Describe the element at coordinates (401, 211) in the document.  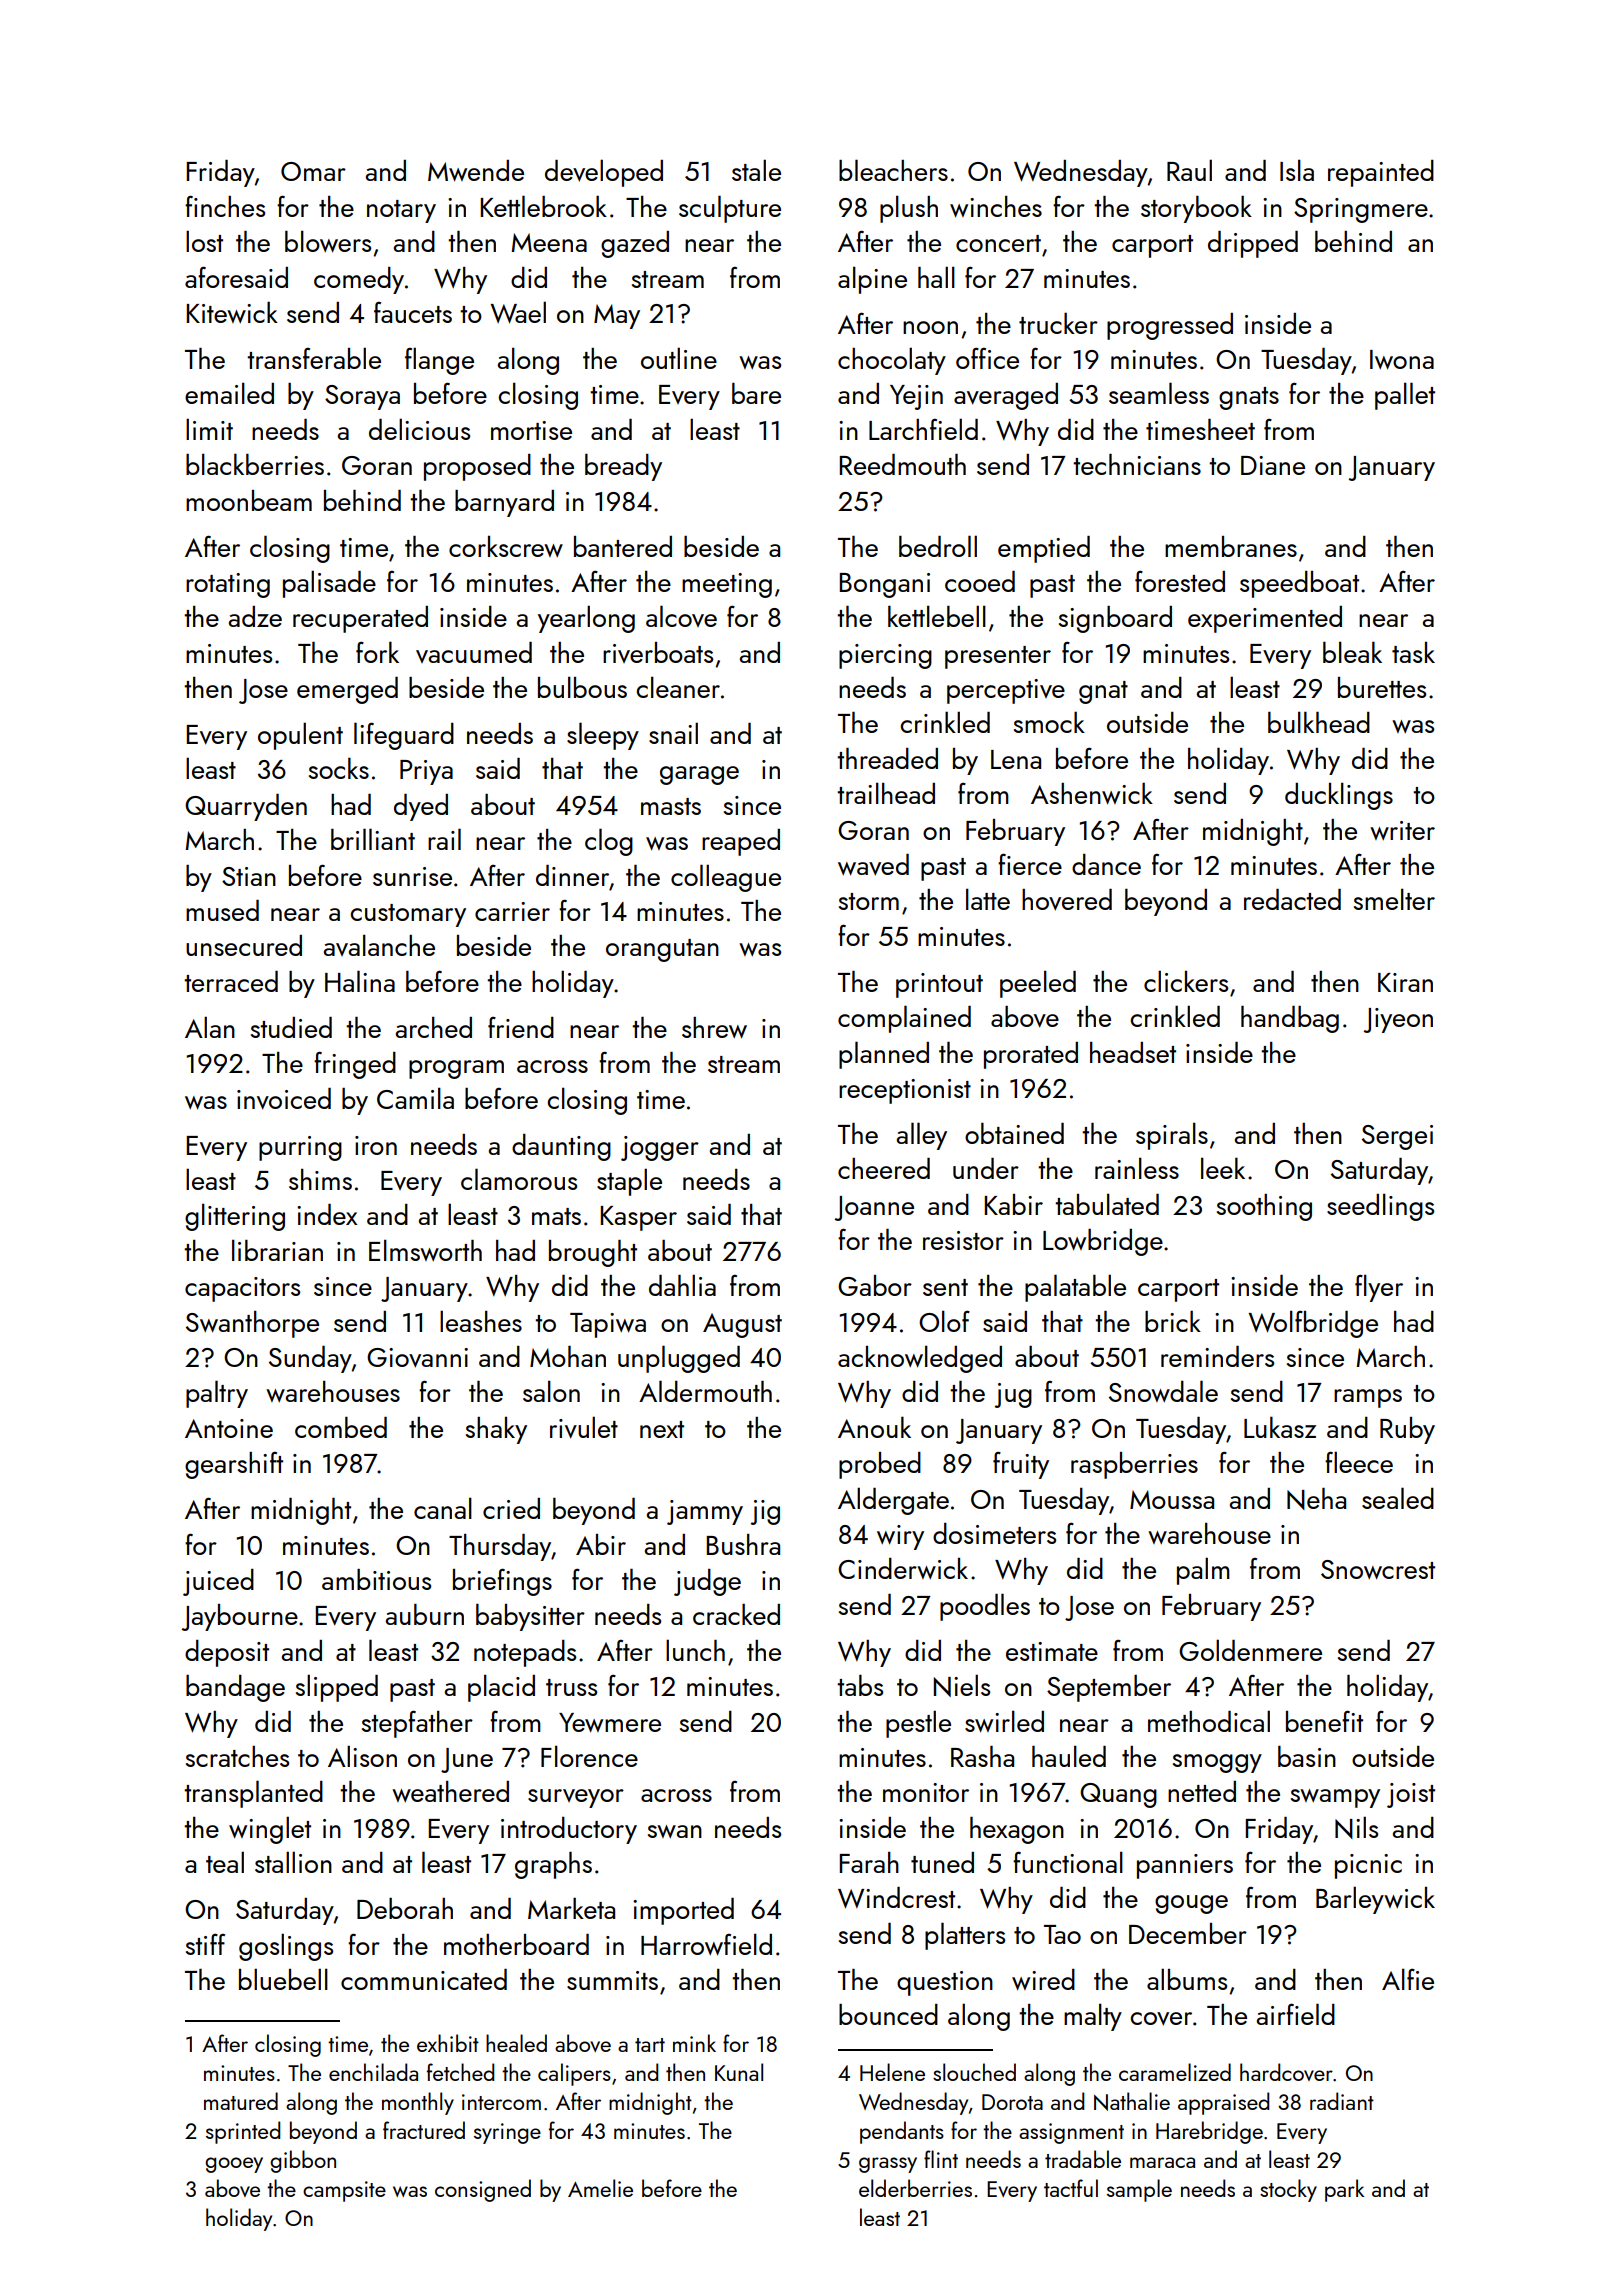
I see `notary` at that location.
